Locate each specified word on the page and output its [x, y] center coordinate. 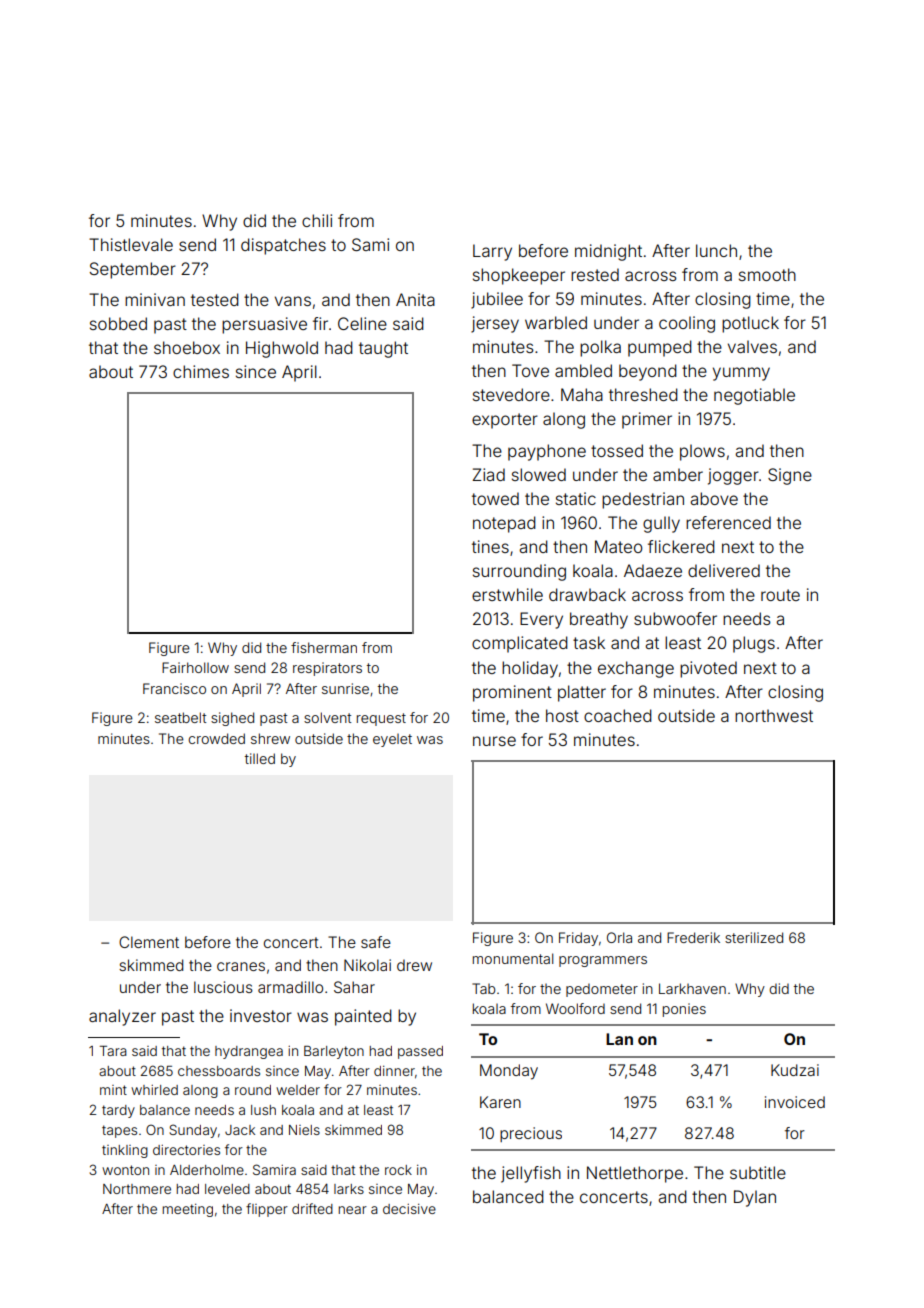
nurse [494, 741]
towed [495, 498]
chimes [201, 371]
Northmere [137, 1189]
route [780, 595]
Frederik [693, 937]
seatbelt [180, 717]
